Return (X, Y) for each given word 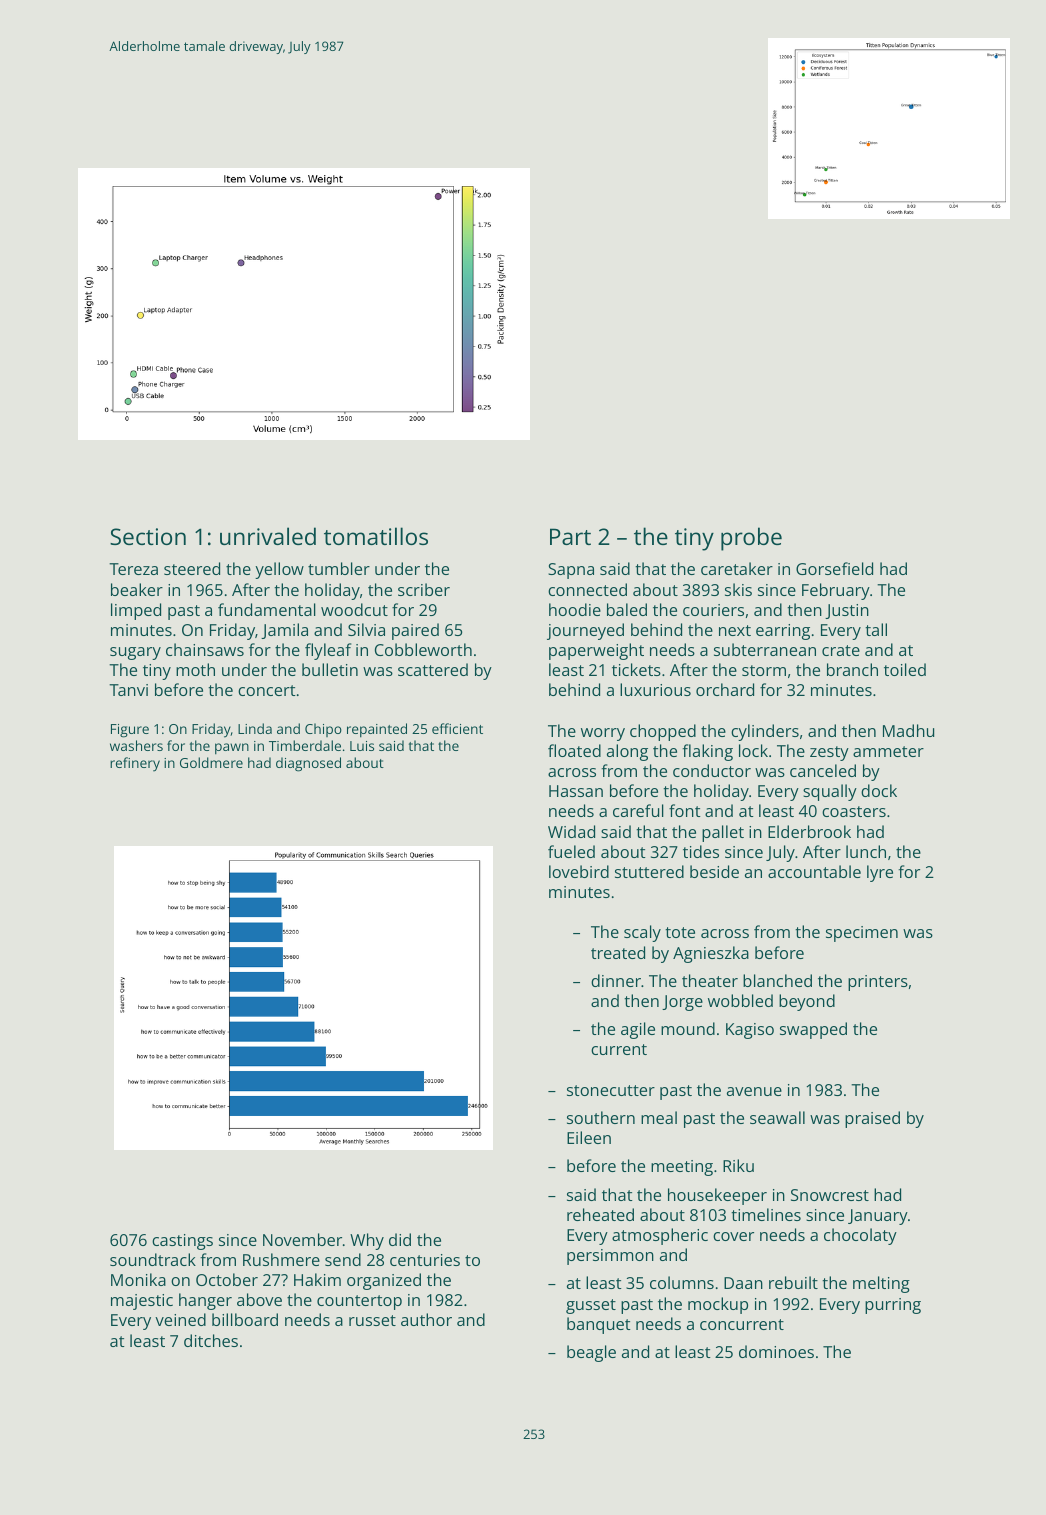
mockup (718, 1305)
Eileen (589, 1137)
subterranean (765, 649)
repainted (377, 730)
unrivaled (268, 536)
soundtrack (153, 1259)
